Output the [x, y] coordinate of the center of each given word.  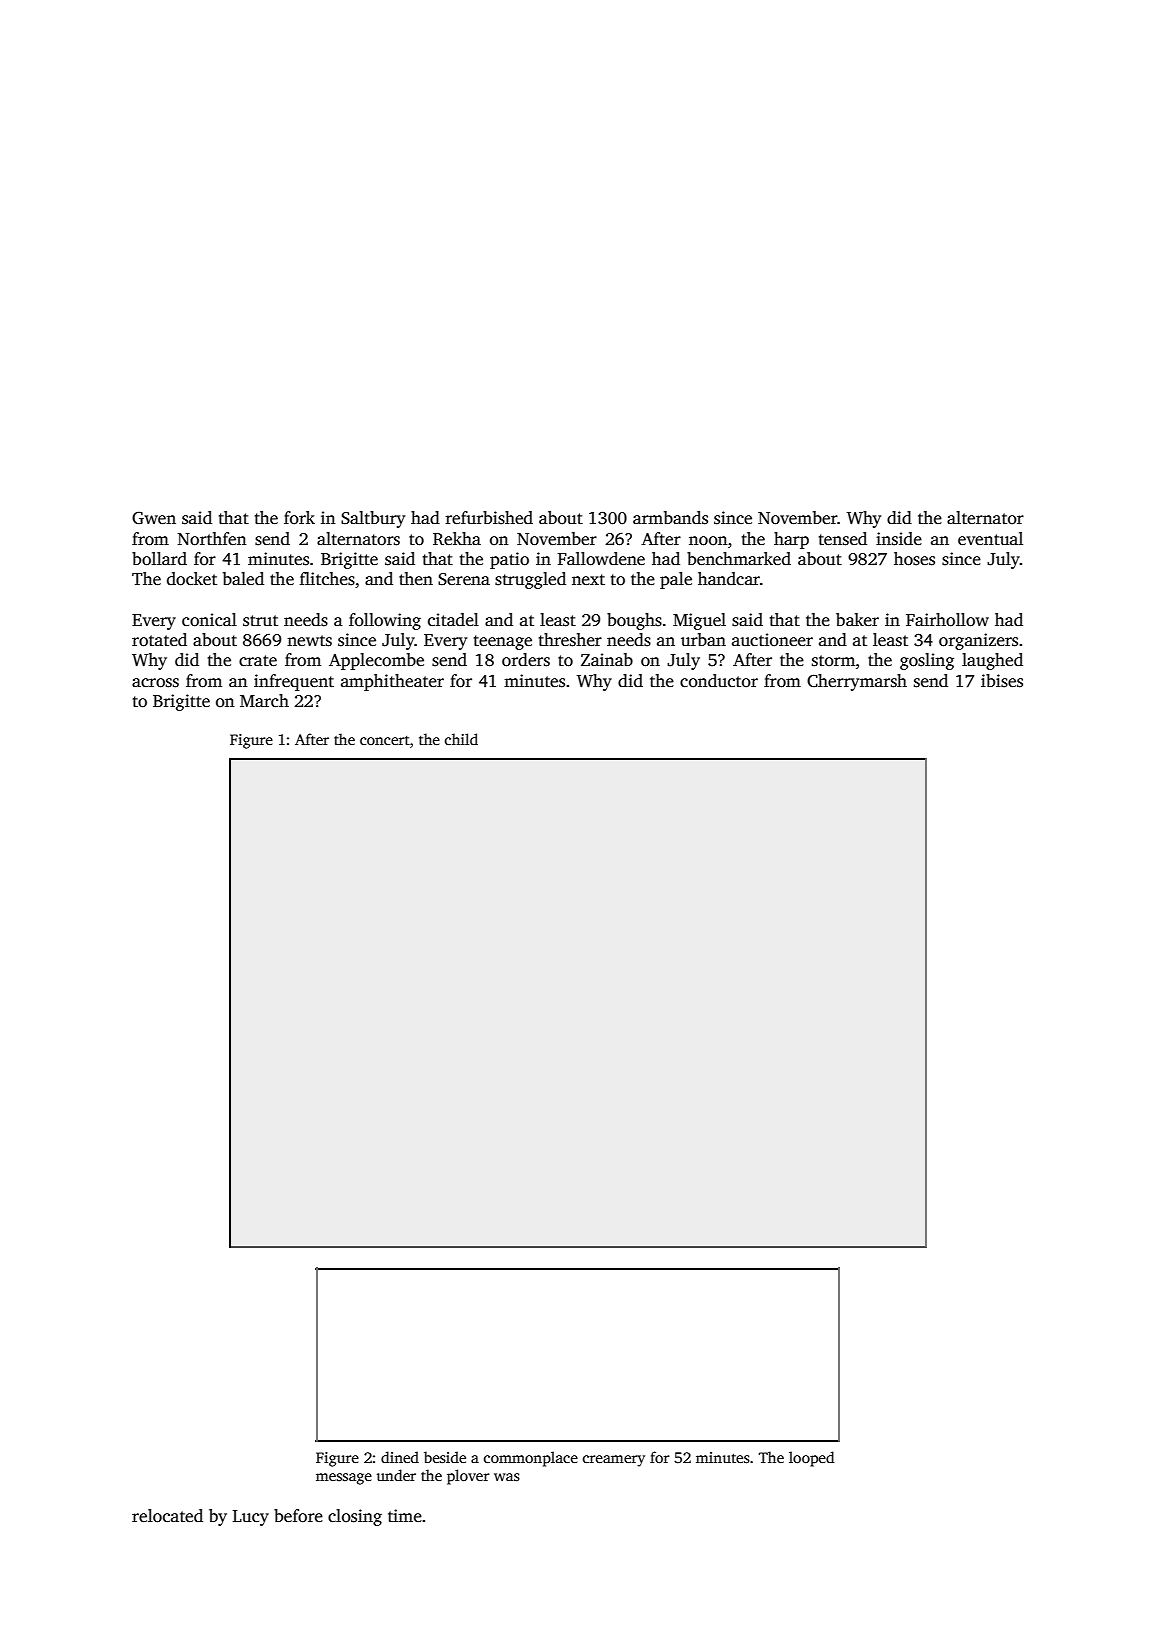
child [461, 739]
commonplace [531, 1459]
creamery [614, 1461]
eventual [990, 539]
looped [811, 1459]
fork [299, 518]
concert [385, 740]
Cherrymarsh [857, 682]
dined [400, 1457]
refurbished [489, 518]
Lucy [251, 1518]
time [405, 1515]
